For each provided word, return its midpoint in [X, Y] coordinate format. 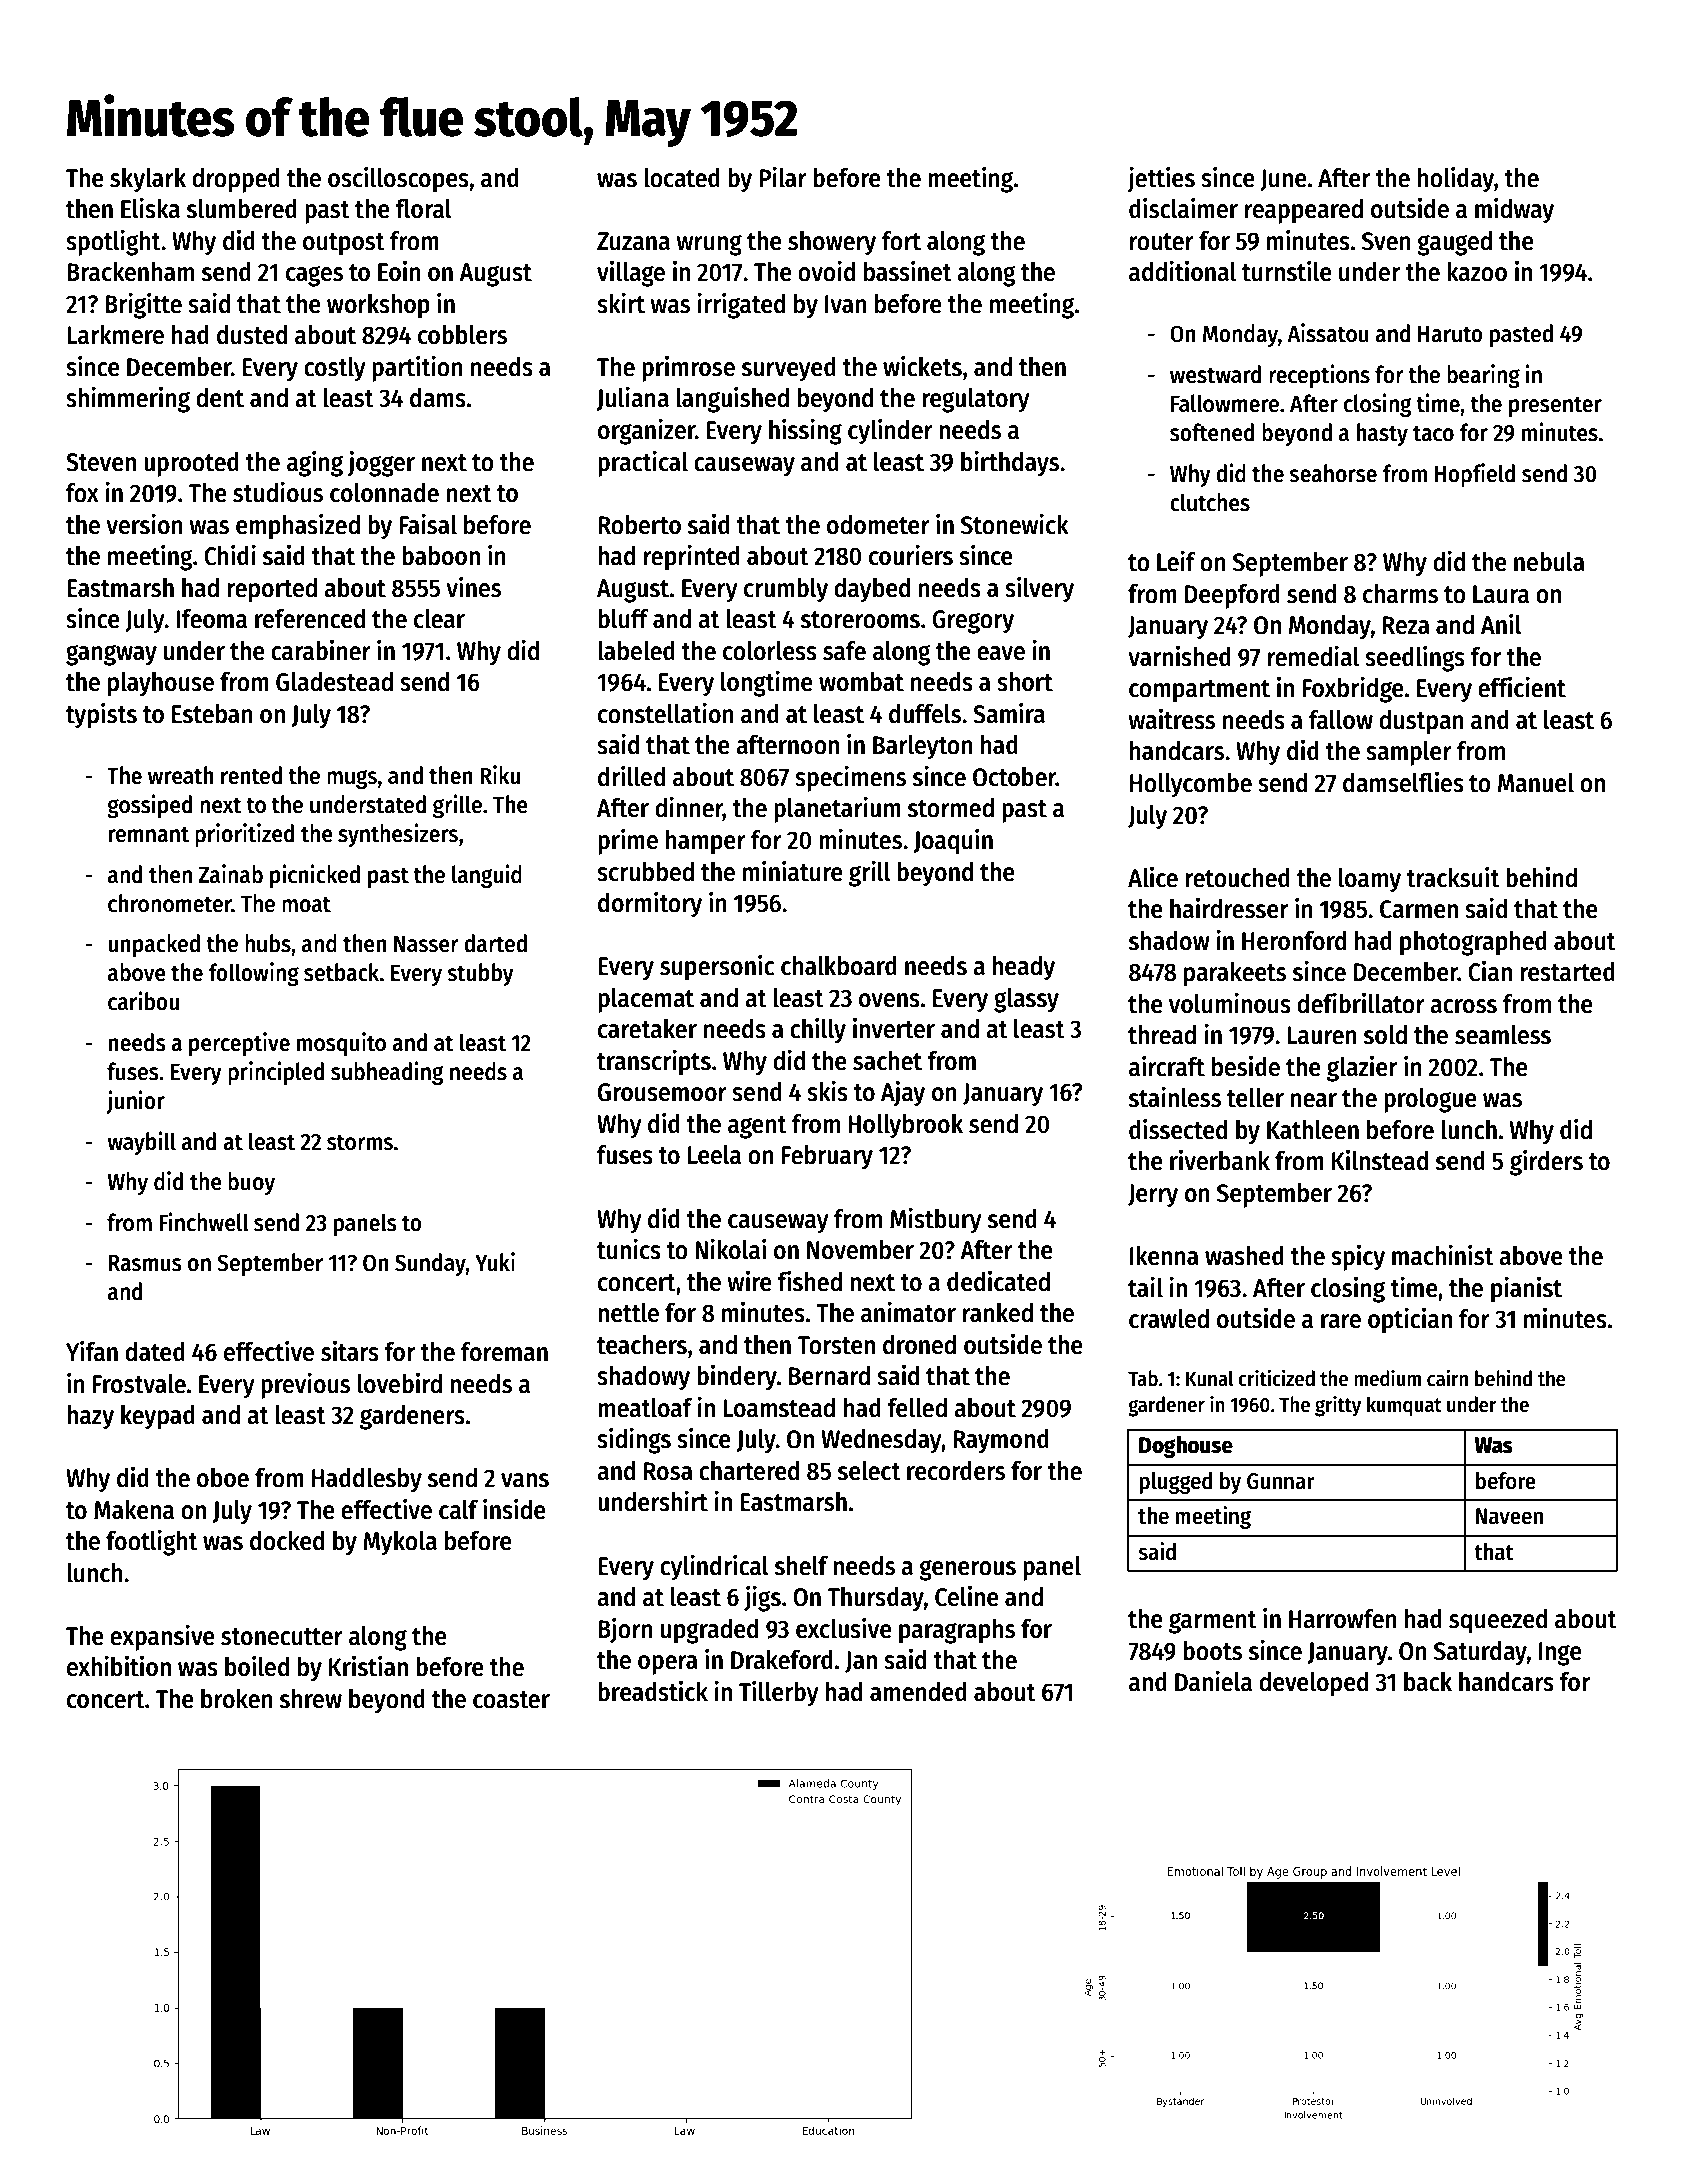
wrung [709, 245]
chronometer [170, 903]
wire [749, 1281]
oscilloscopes [398, 180]
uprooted [191, 464]
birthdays [1010, 464]
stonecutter [282, 1637]
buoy [251, 1183]
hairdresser [1229, 908]
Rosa [668, 1471]
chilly [818, 1031]
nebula [1549, 562]
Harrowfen [1342, 1619]
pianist [1526, 1290]
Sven [1386, 241]
